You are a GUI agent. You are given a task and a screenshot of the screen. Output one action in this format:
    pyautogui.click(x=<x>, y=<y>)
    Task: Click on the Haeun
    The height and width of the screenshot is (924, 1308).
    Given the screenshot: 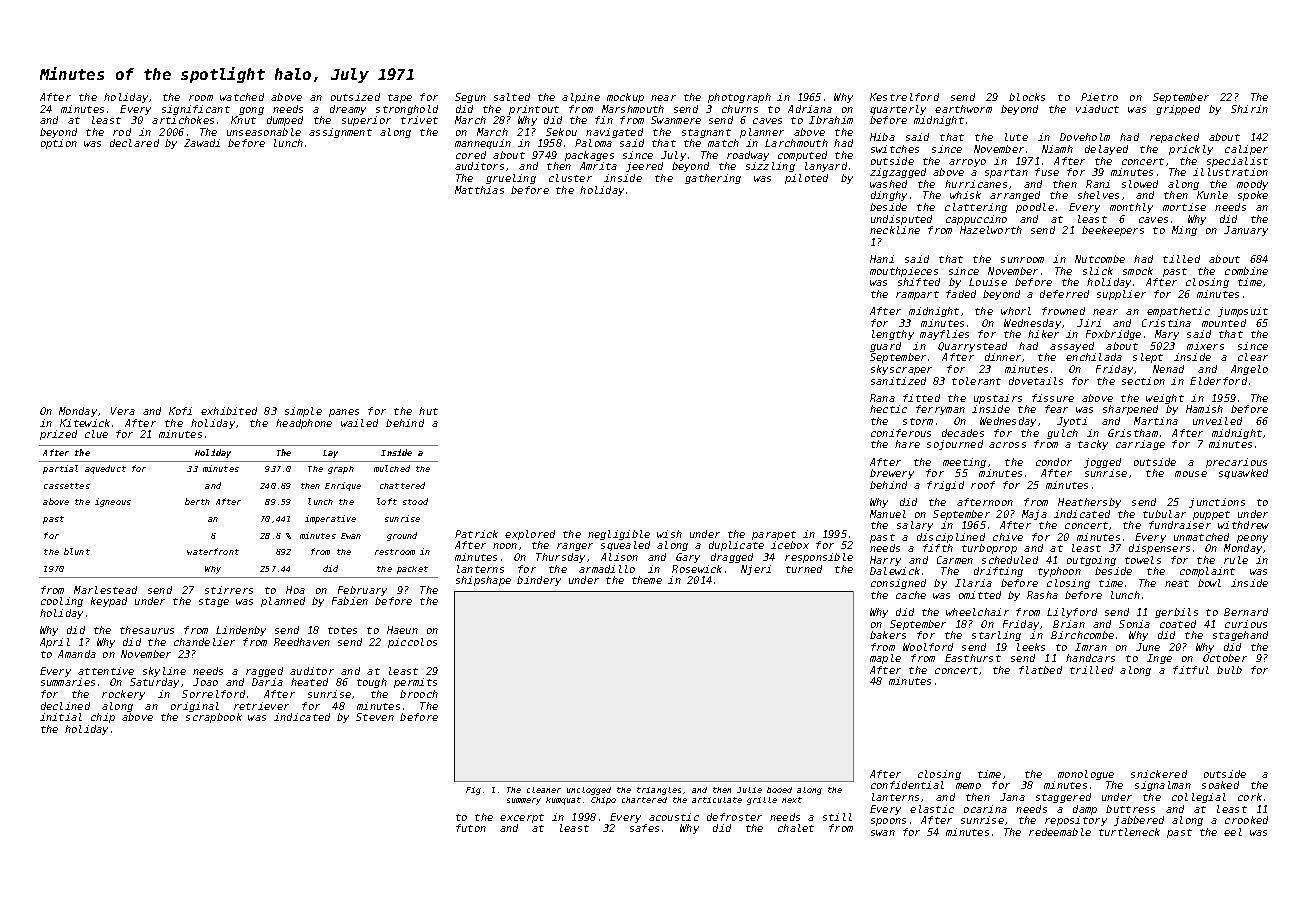 What is the action you would take?
    pyautogui.click(x=402, y=630)
